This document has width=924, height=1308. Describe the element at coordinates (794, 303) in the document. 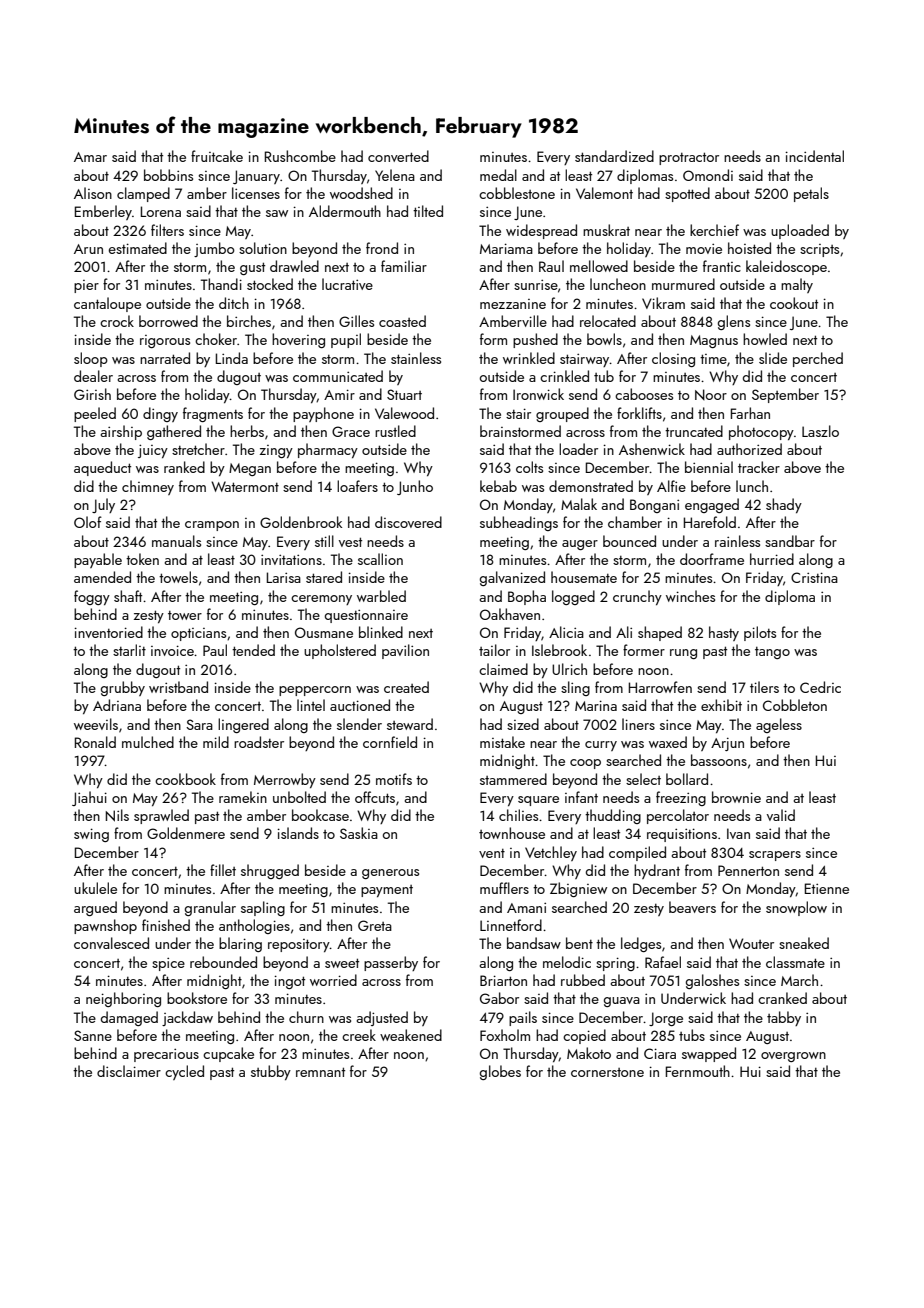

I see `cookout` at that location.
